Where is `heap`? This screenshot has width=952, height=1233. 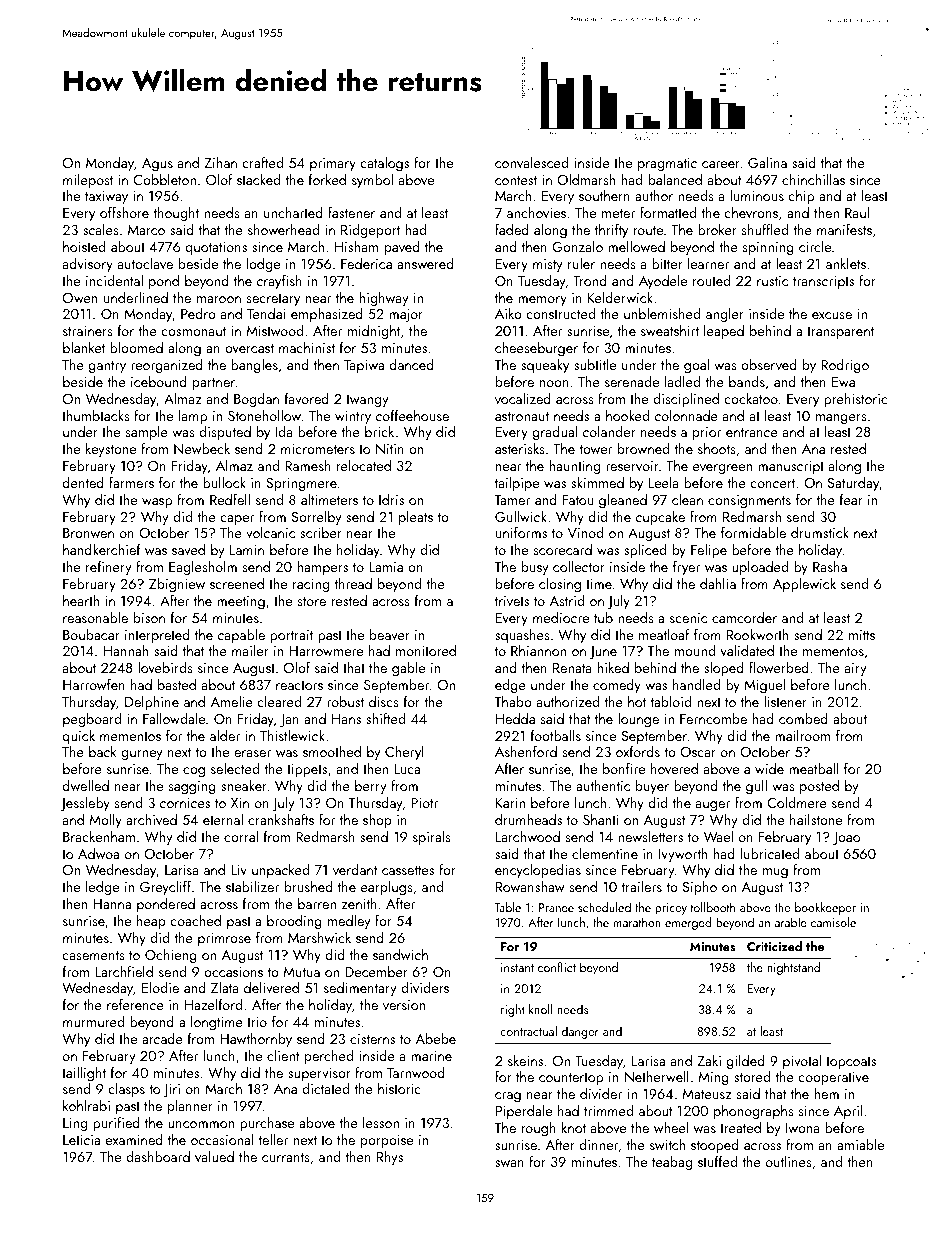
heap is located at coordinates (151, 922).
